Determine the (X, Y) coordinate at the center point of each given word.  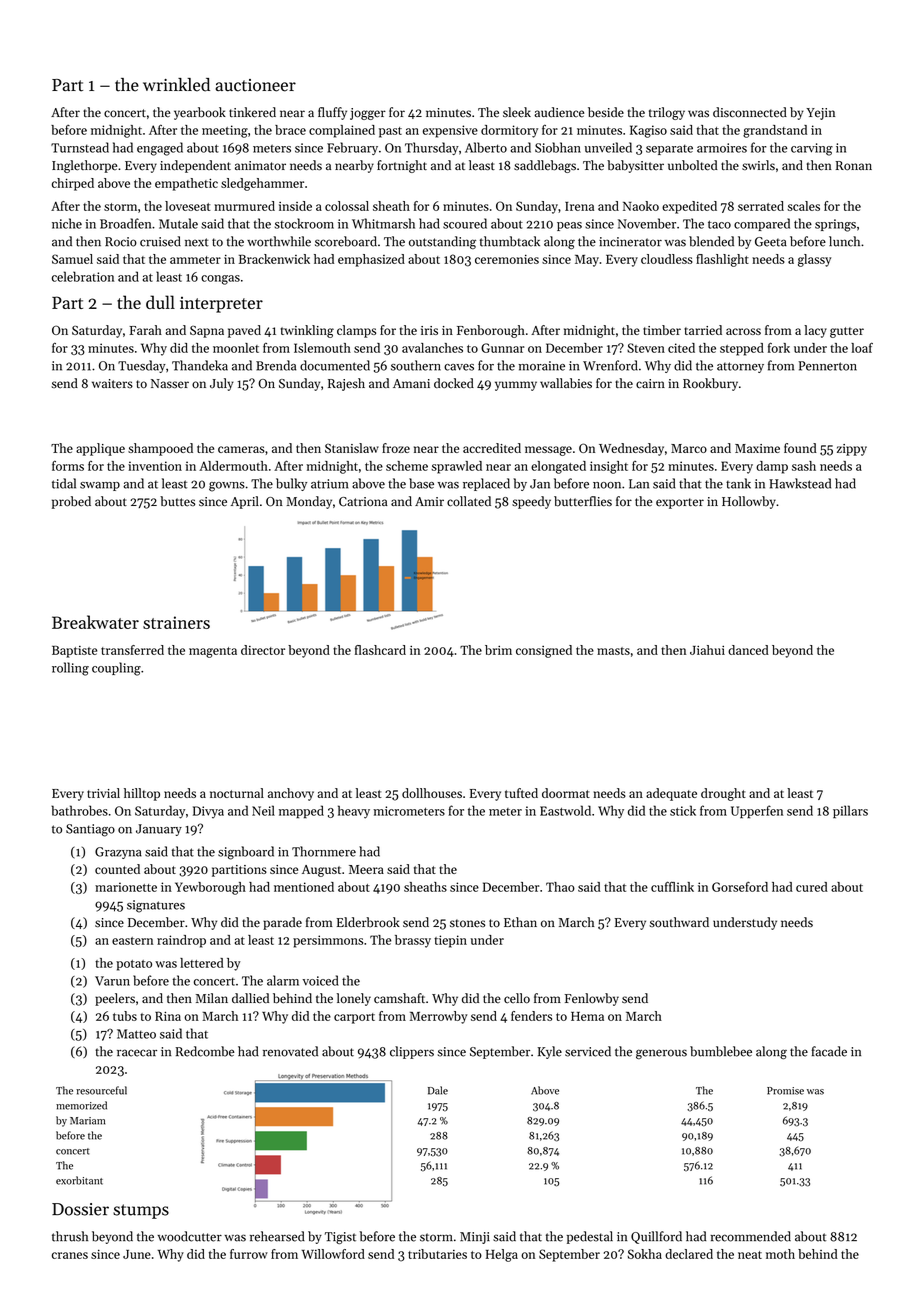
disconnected (750, 112)
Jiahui (707, 650)
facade (829, 1051)
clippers (412, 1052)
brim (498, 650)
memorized (81, 1105)
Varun (112, 981)
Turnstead (80, 147)
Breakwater (95, 622)
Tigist (340, 1238)
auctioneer (255, 85)
